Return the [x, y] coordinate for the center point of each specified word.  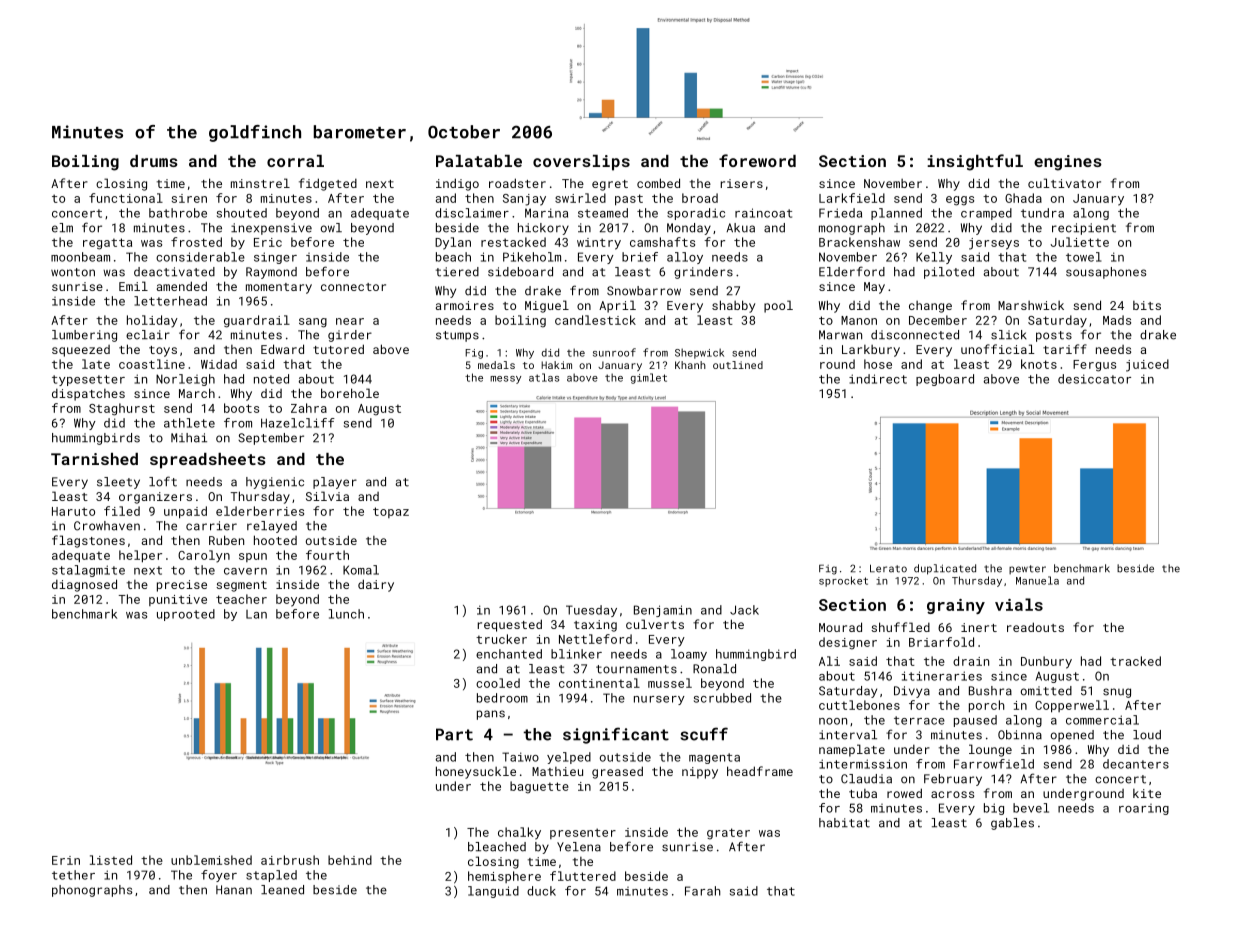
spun [253, 557]
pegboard [945, 380]
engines [1068, 163]
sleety [118, 483]
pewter [1027, 569]
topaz [391, 512]
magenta [714, 758]
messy [505, 380]
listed [111, 860]
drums [154, 161]
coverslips [581, 163]
